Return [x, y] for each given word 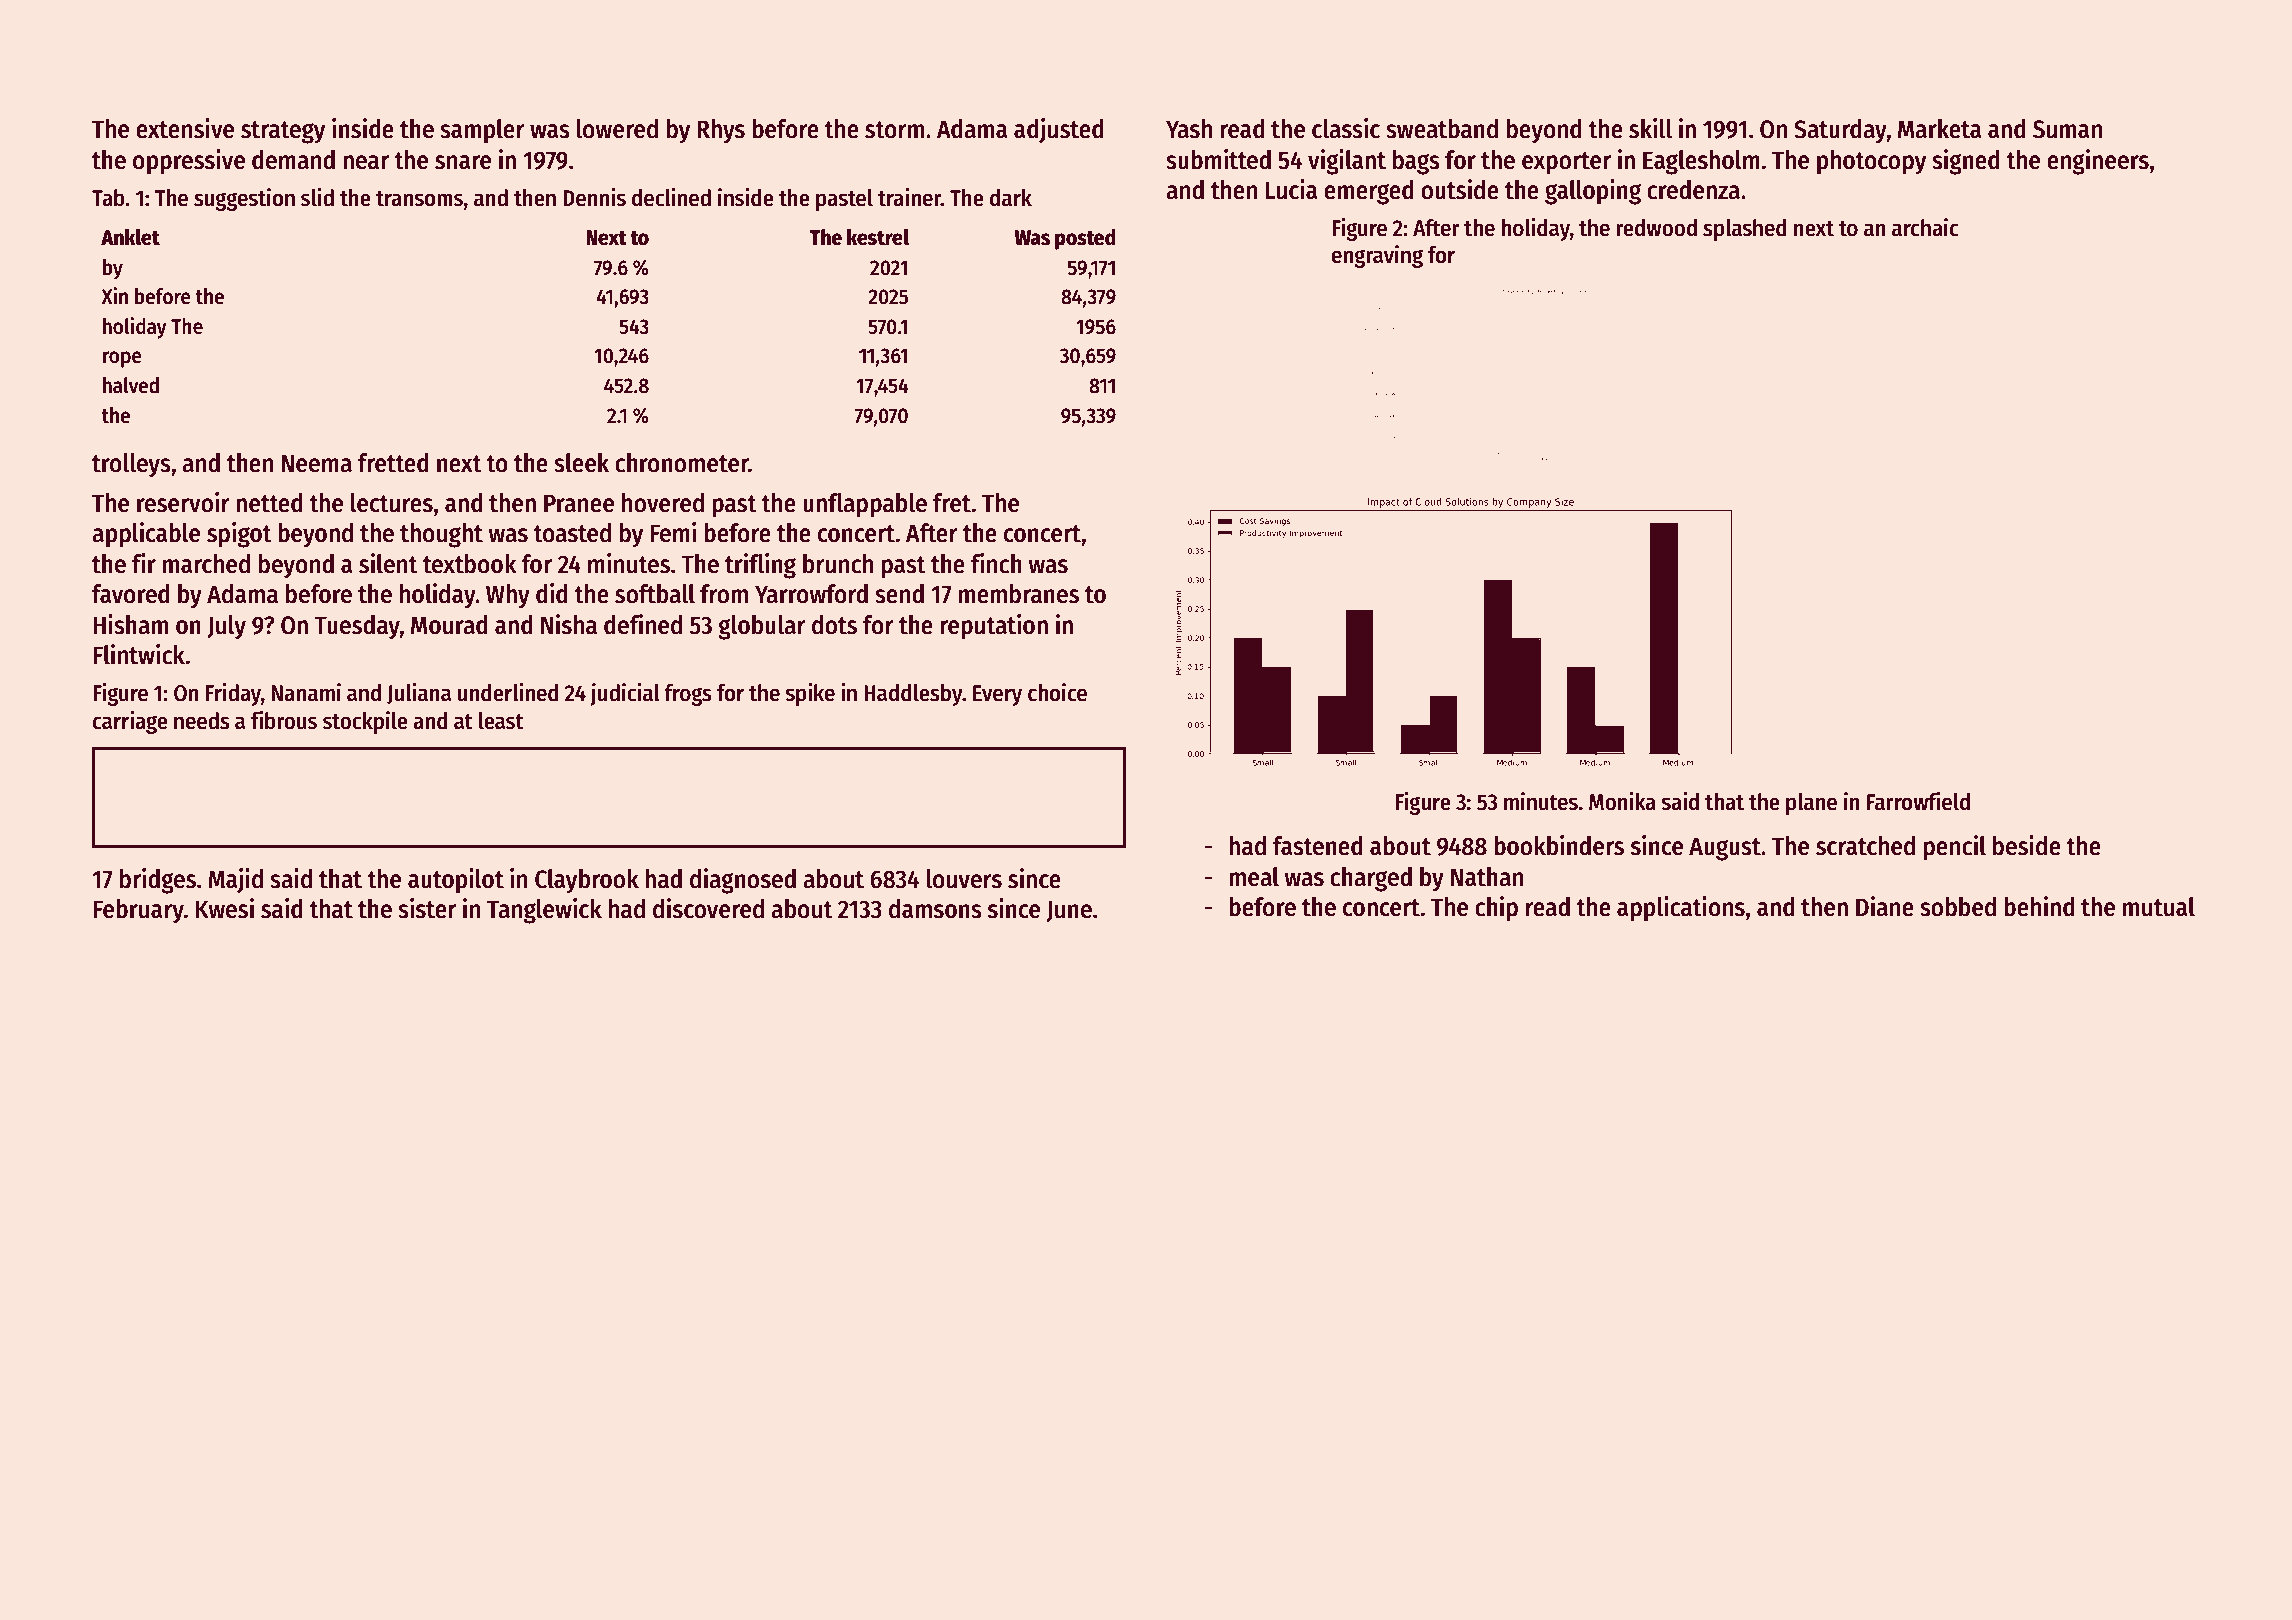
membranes [1019, 594]
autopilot [456, 881]
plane [1811, 804]
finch [996, 563]
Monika [1622, 801]
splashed [1744, 230]
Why [508, 596]
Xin [115, 295]
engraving [1377, 256]
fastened [1318, 846]
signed [1966, 162]
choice [1057, 692]
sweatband [1442, 129]
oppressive [189, 162]
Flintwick [139, 654]
